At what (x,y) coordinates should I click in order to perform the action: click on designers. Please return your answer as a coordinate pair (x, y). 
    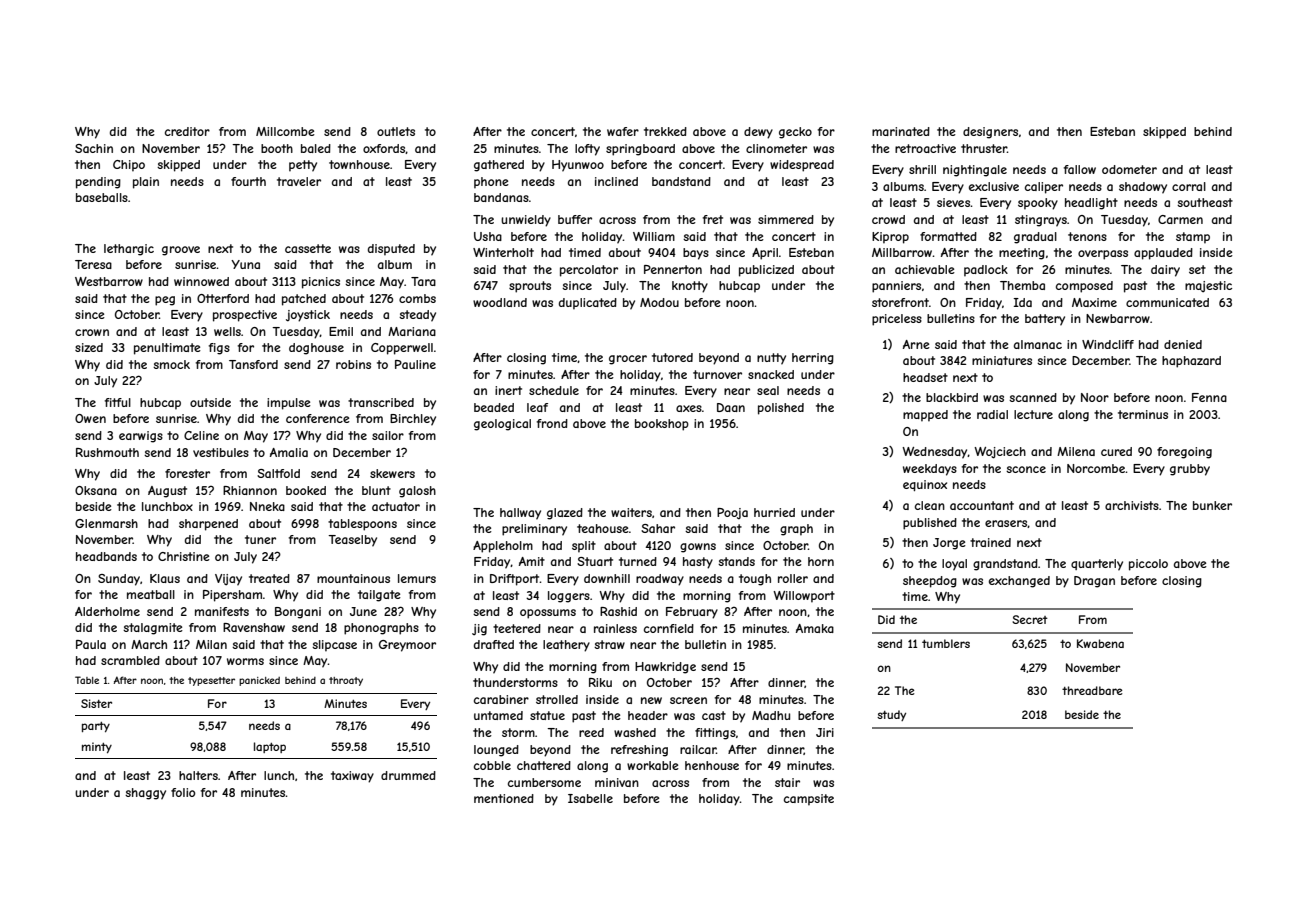
    Looking at the image, I should click on (990, 133).
